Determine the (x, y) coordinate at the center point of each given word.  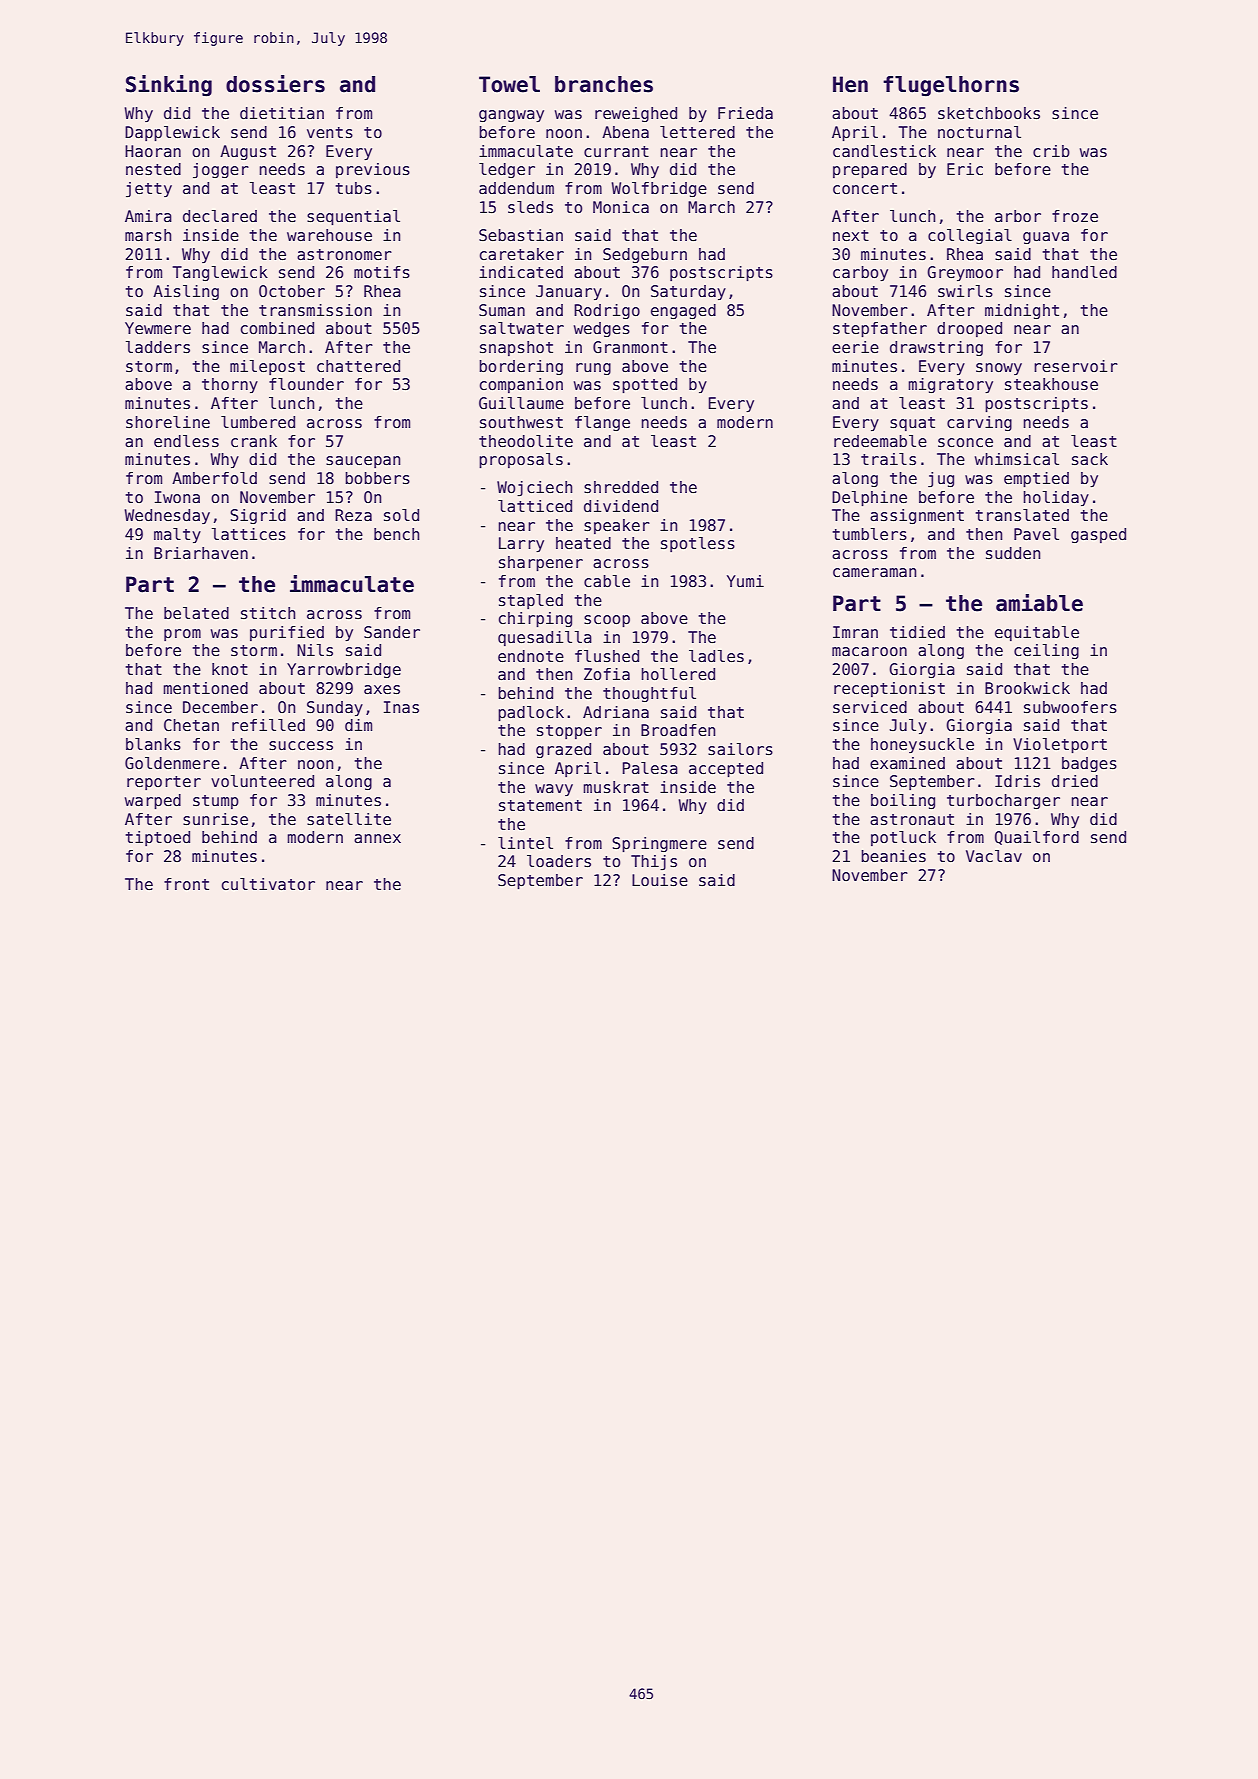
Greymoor (965, 273)
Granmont (630, 347)
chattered (358, 366)
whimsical (1017, 459)
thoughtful (649, 694)
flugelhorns (951, 86)
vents (330, 132)
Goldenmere (172, 763)
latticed (535, 506)
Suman (502, 310)
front (186, 884)
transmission (315, 310)
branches (604, 84)
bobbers (377, 478)
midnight (1022, 311)
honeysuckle (922, 745)
